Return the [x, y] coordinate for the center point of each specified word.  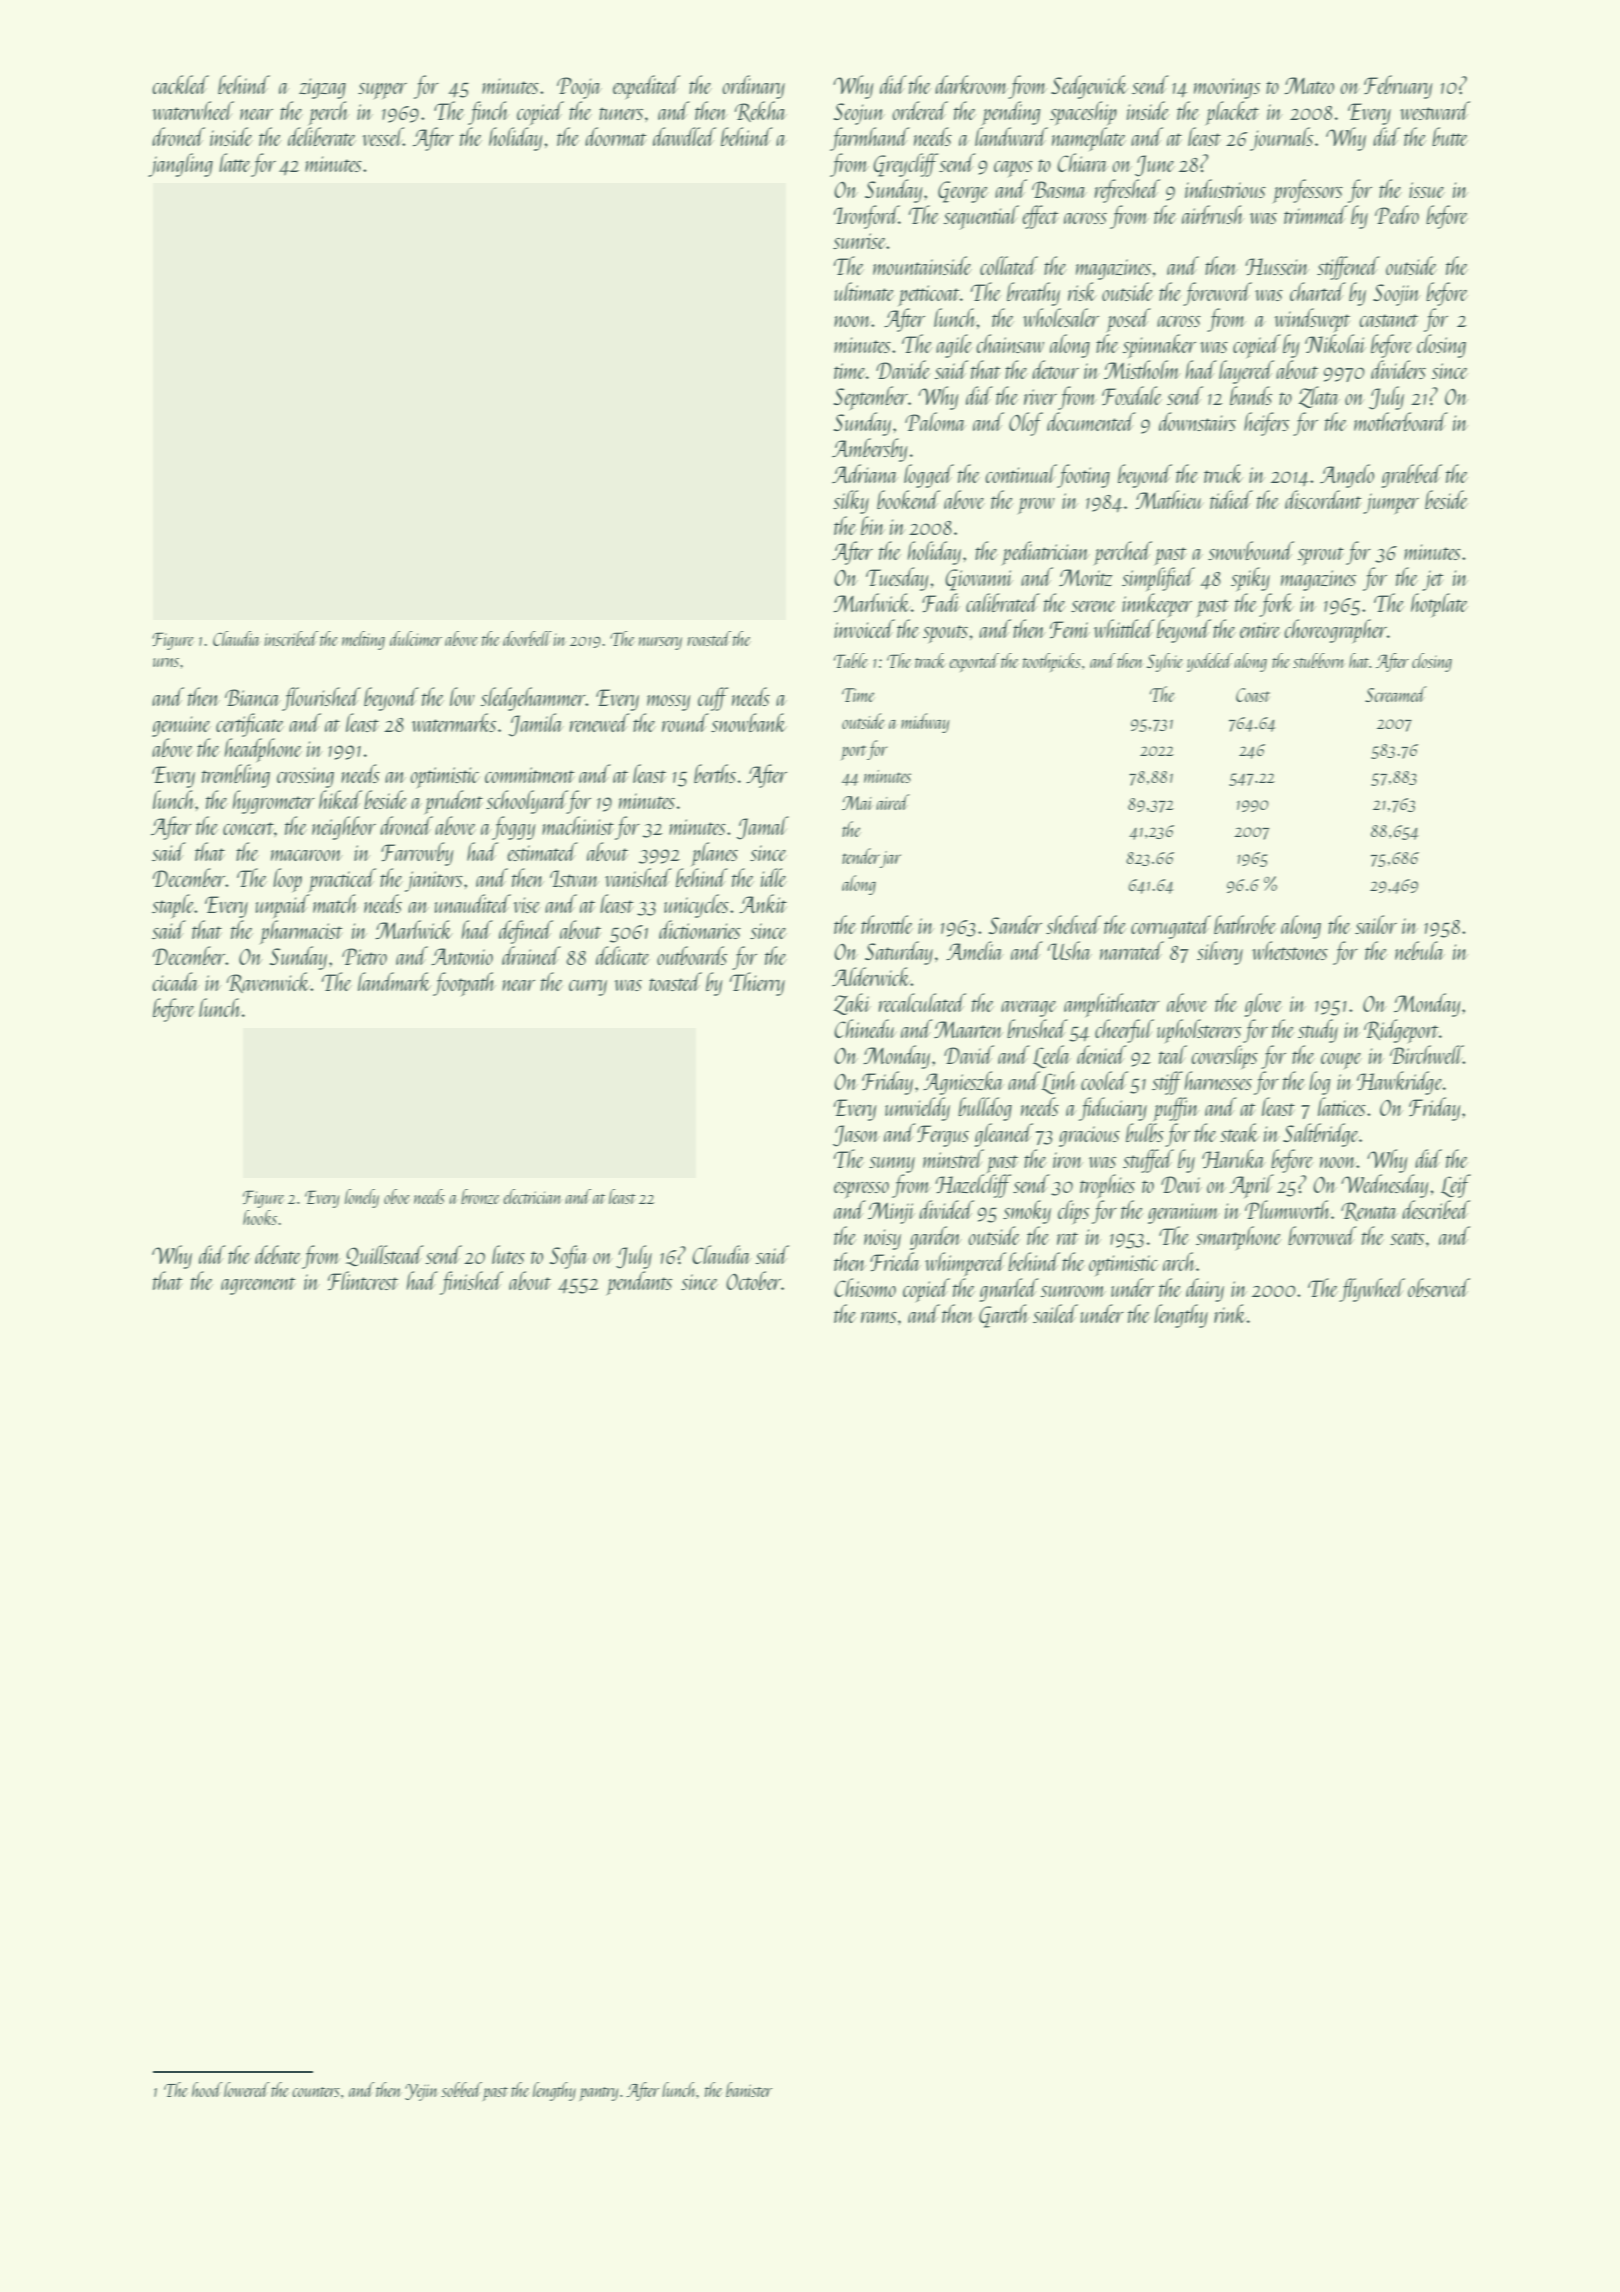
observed [1439, 1287]
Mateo [1309, 85]
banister [749, 2089]
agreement [258, 1286]
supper [382, 91]
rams [879, 1317]
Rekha [761, 111]
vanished [638, 877]
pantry [598, 2094]
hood [207, 2089]
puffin [1176, 1109]
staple [173, 906]
